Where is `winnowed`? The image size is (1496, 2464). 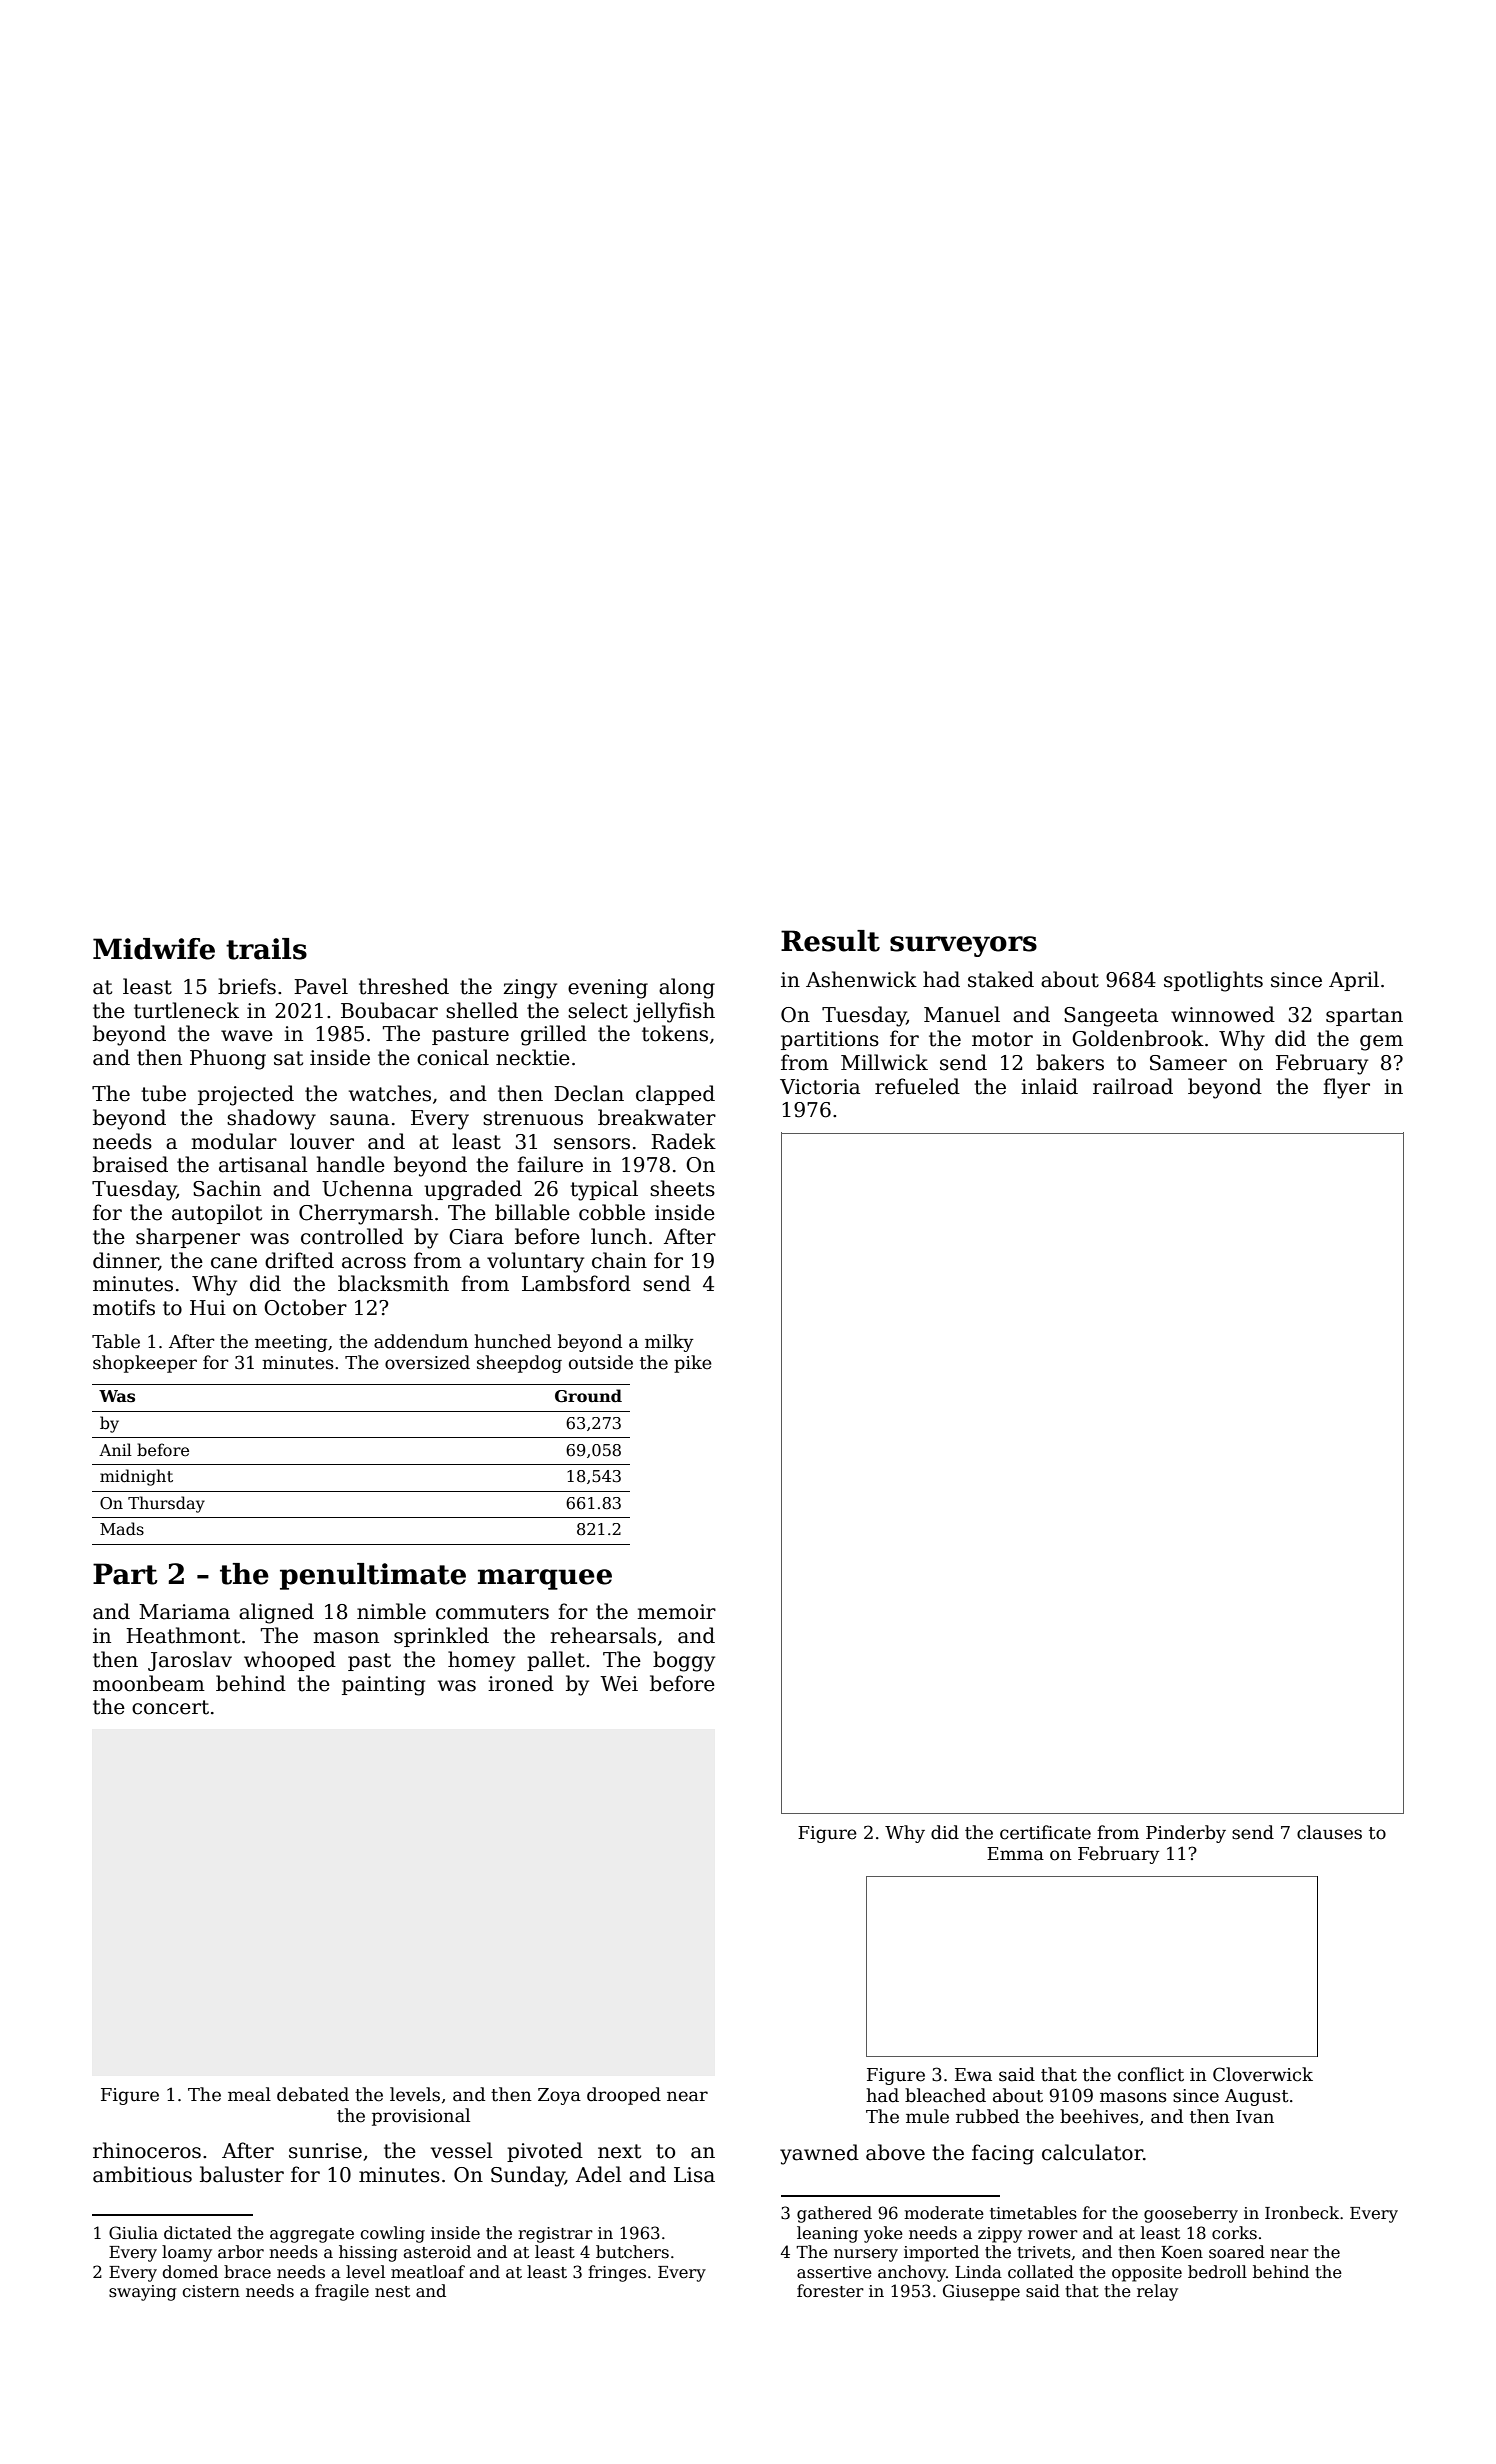
winnowed is located at coordinates (1223, 1014).
